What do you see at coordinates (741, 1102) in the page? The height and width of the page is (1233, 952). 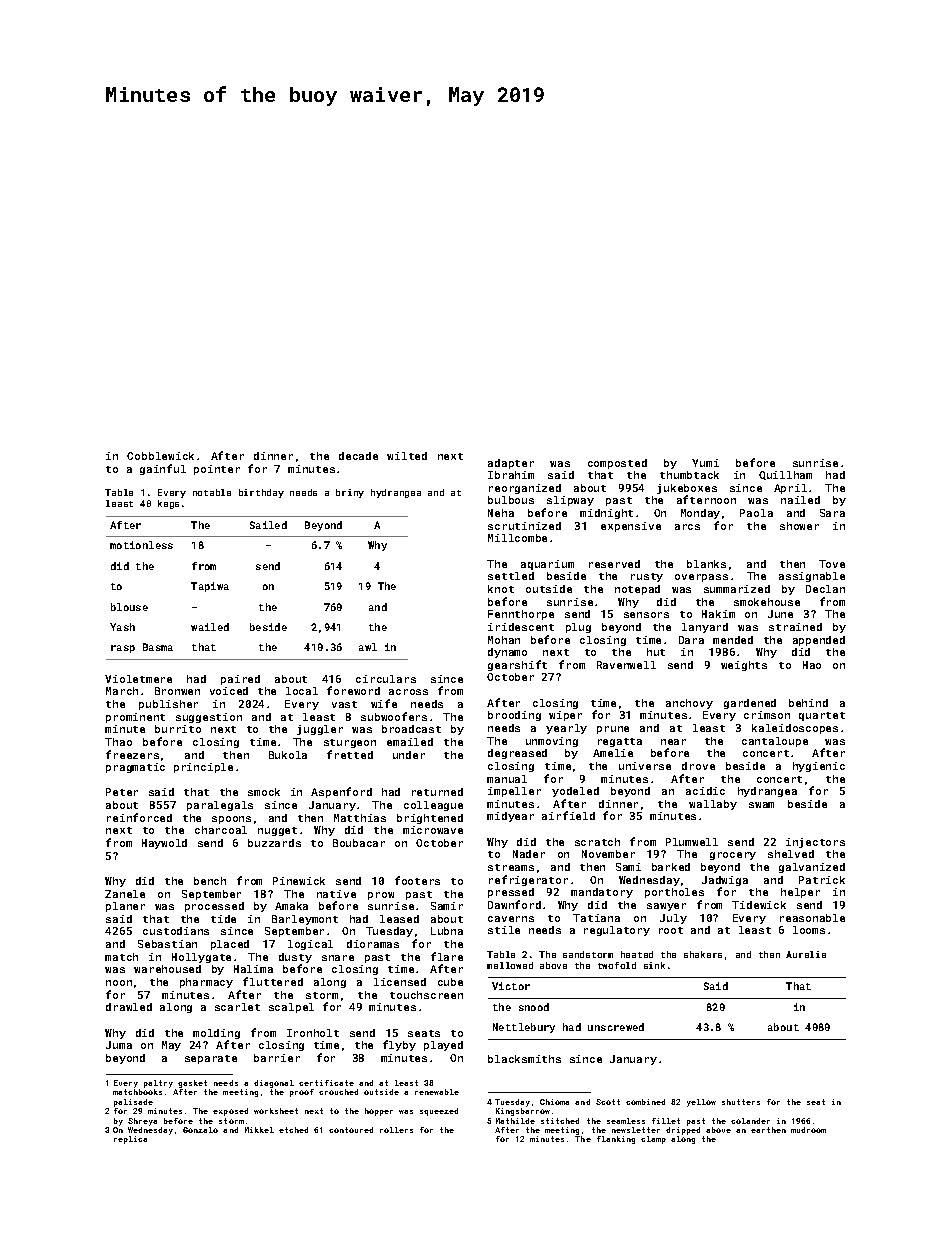 I see `shutters` at bounding box center [741, 1102].
